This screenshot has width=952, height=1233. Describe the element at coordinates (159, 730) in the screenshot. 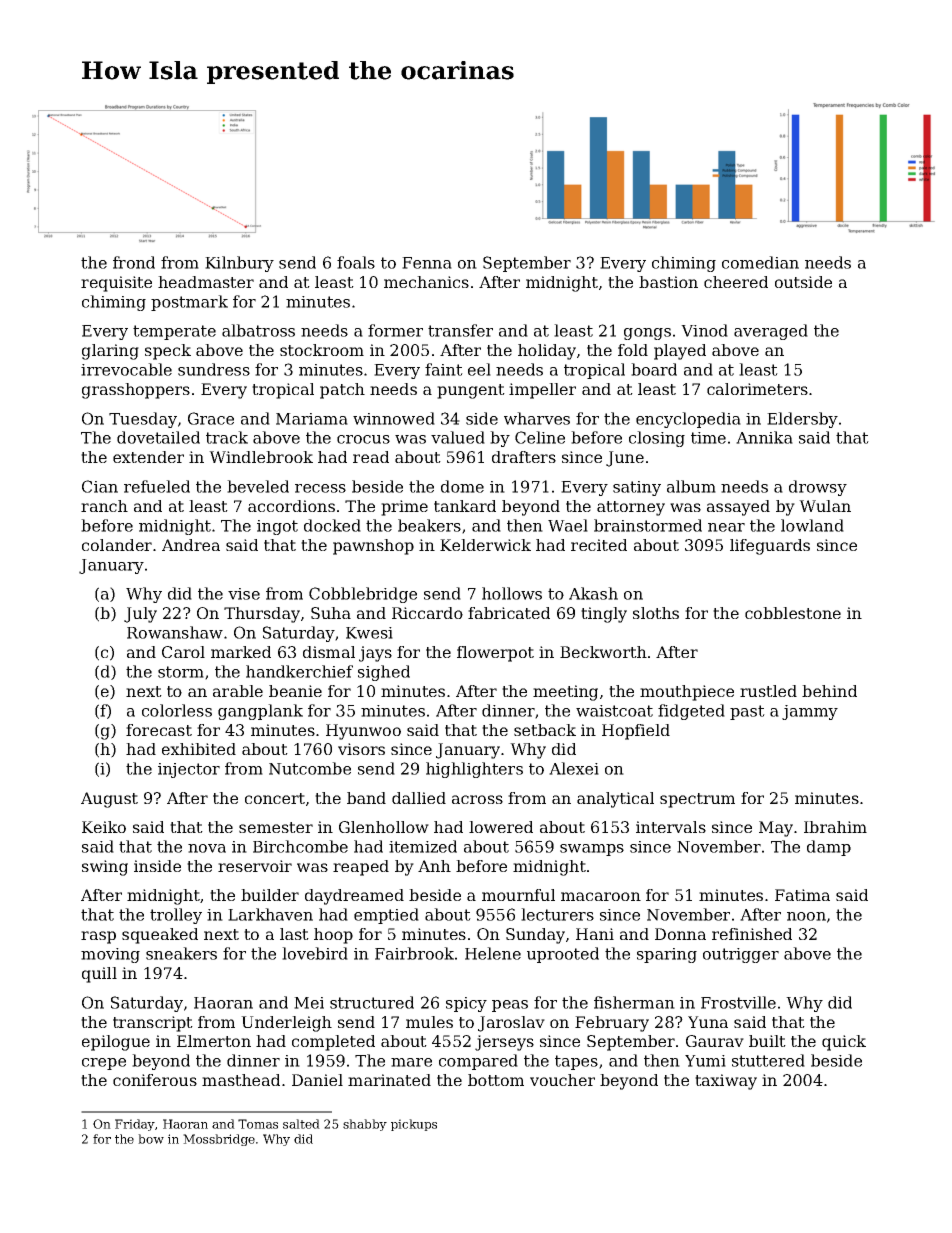

I see `forecast` at that location.
